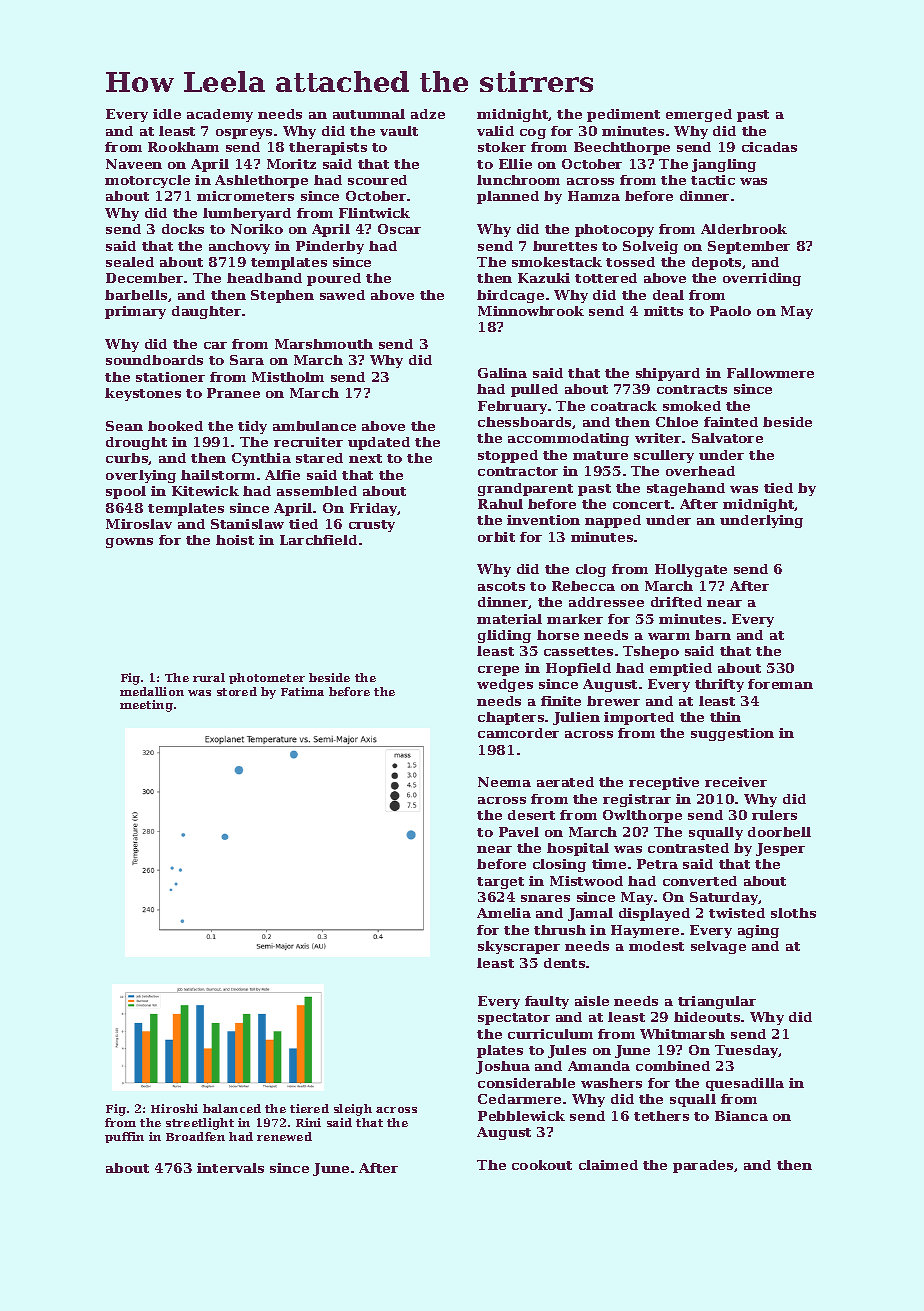 This screenshot has height=1311, width=924. I want to click on Pavel, so click(519, 832).
